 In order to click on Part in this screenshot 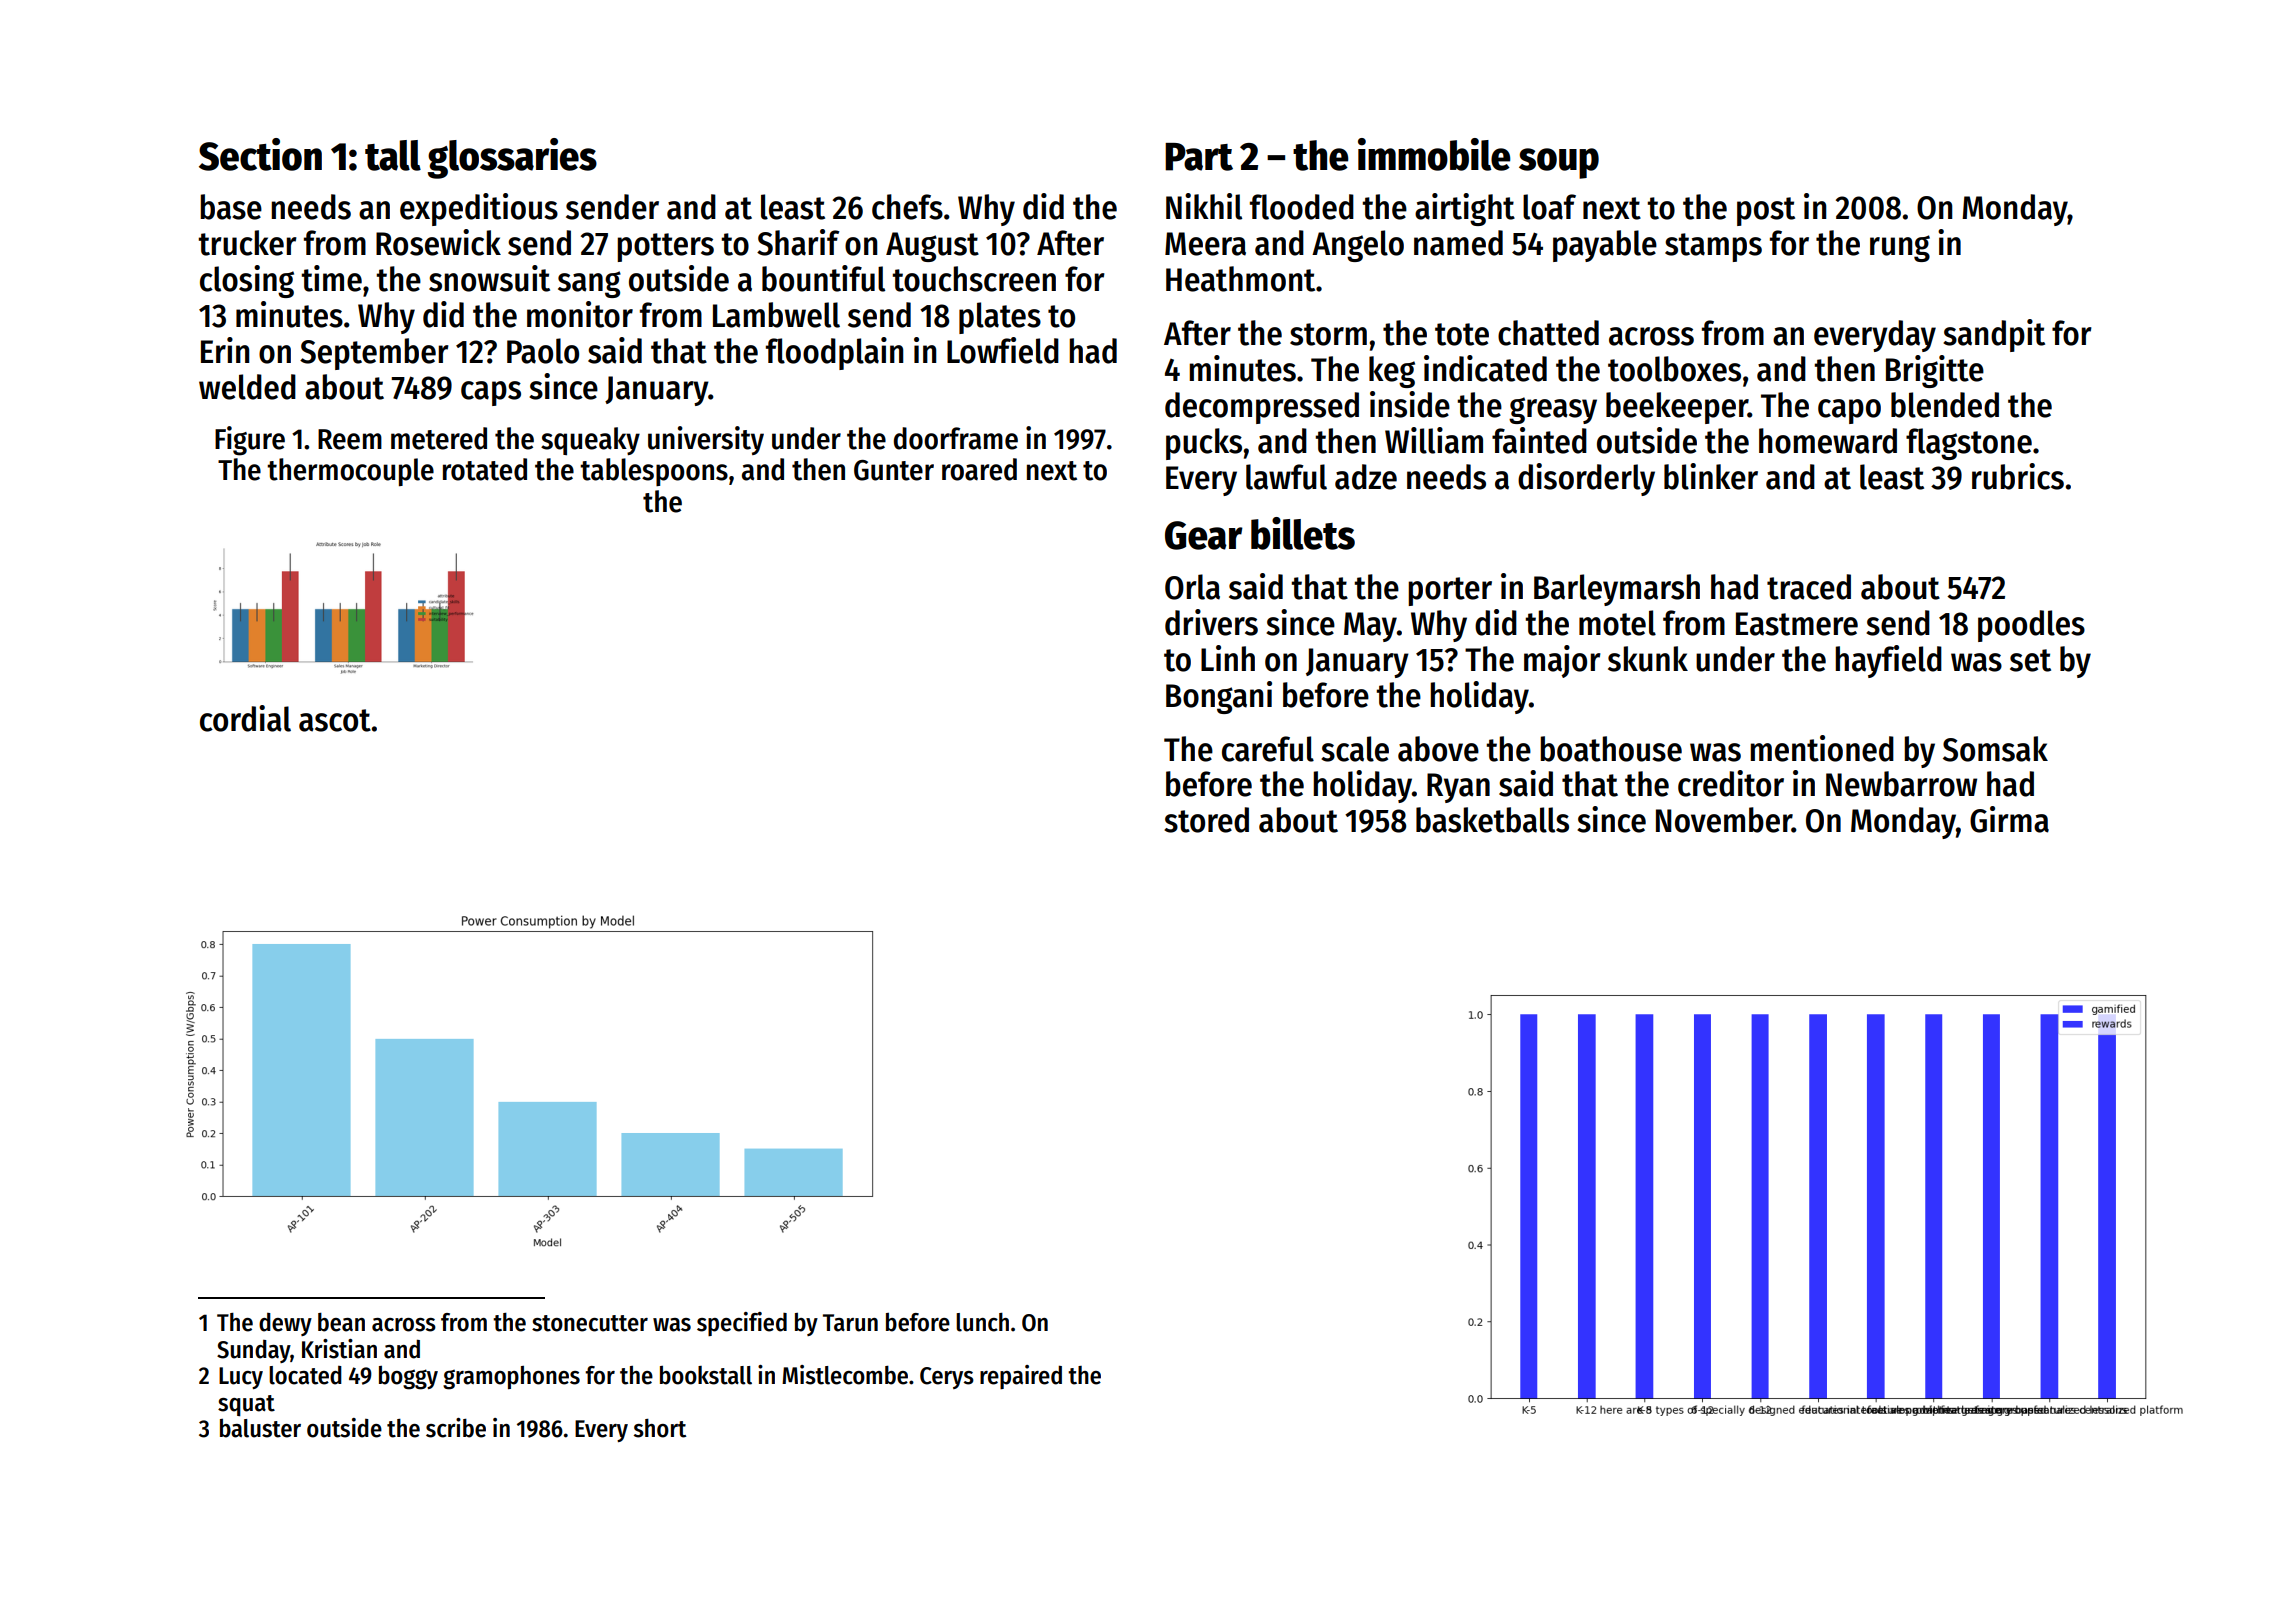, I will do `click(1199, 157)`.
